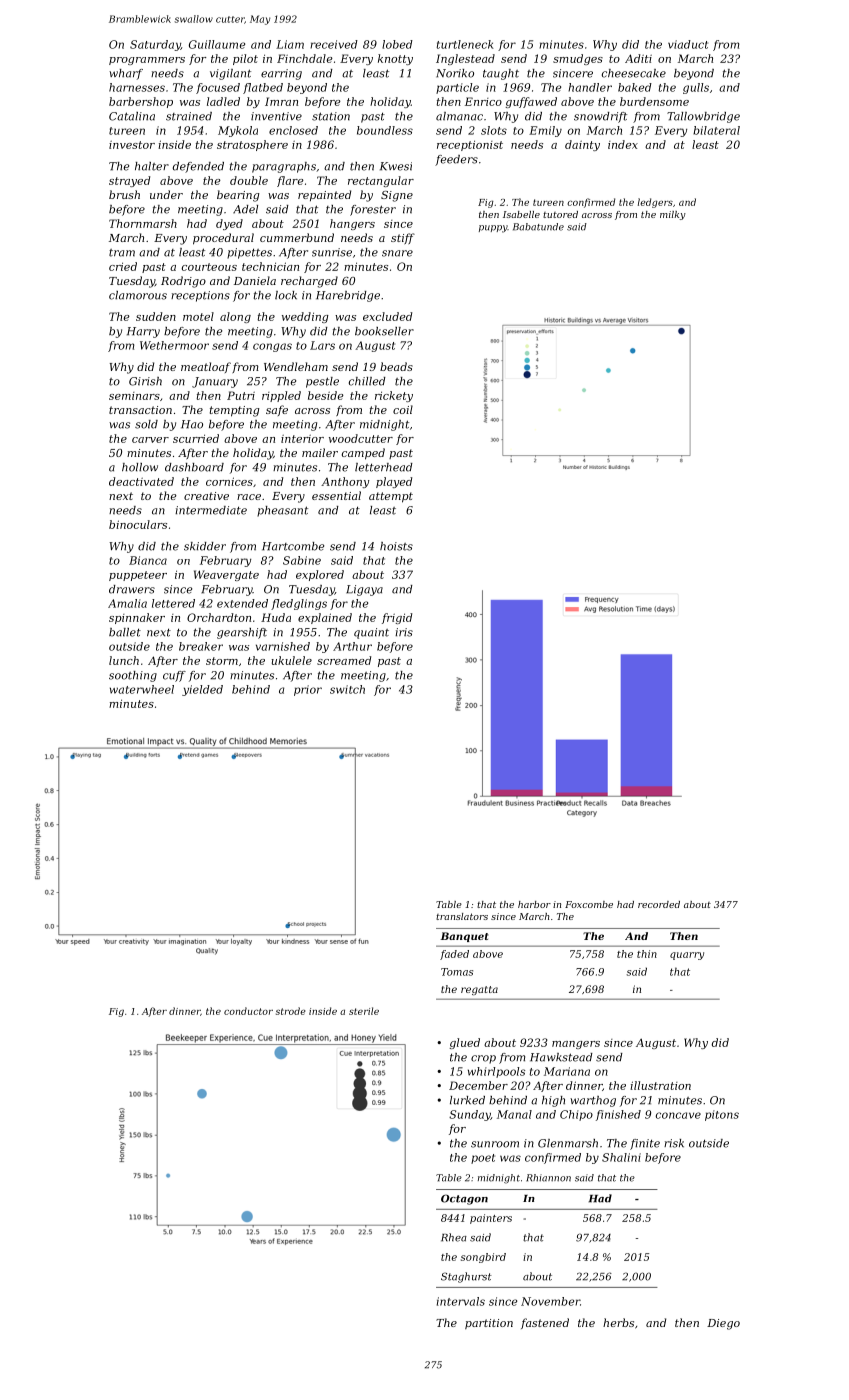 The width and height of the document is (849, 1400). I want to click on viaduct, so click(688, 44).
